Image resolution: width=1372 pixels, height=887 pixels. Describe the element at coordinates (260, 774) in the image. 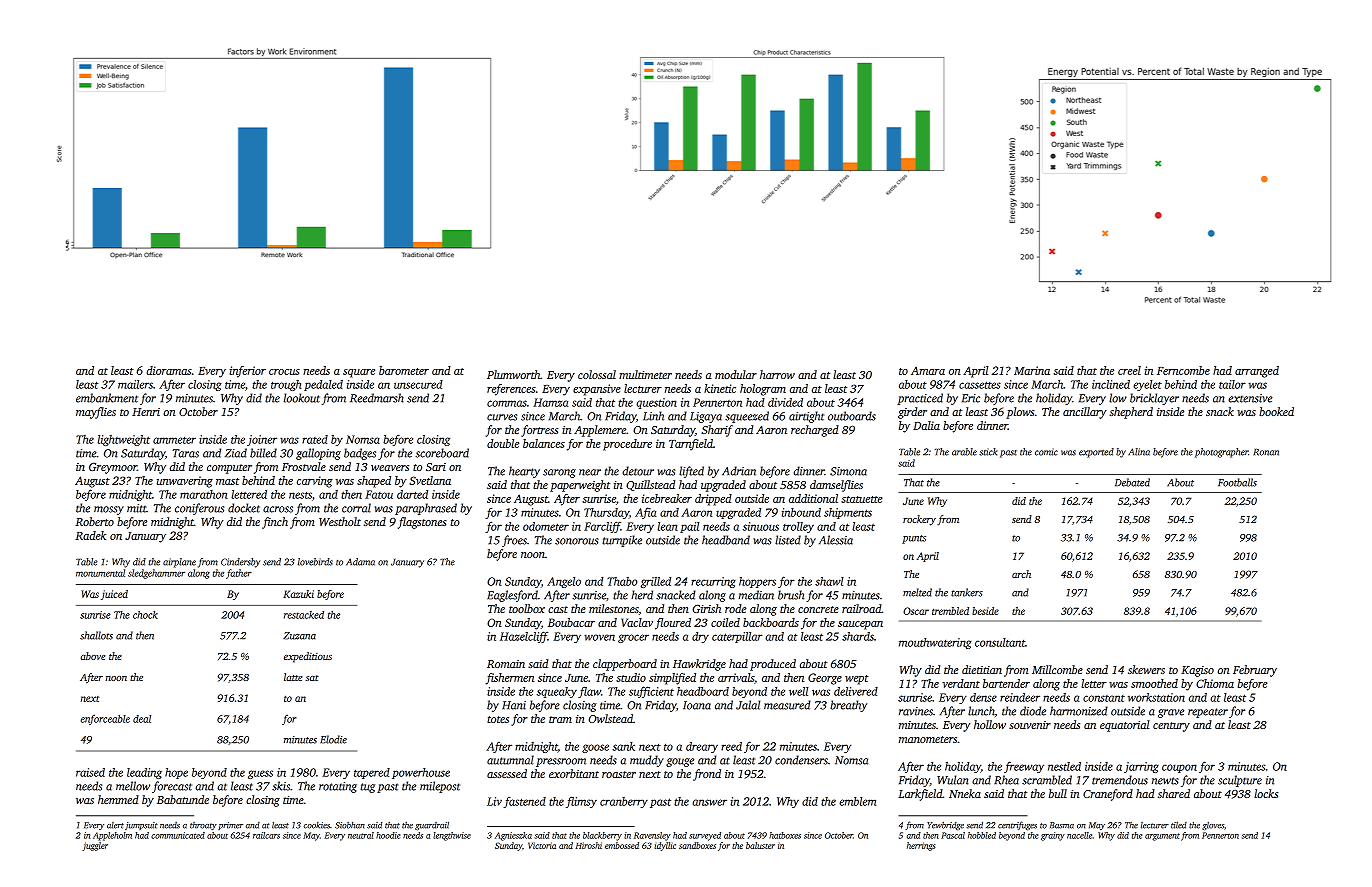

I see `guess` at that location.
